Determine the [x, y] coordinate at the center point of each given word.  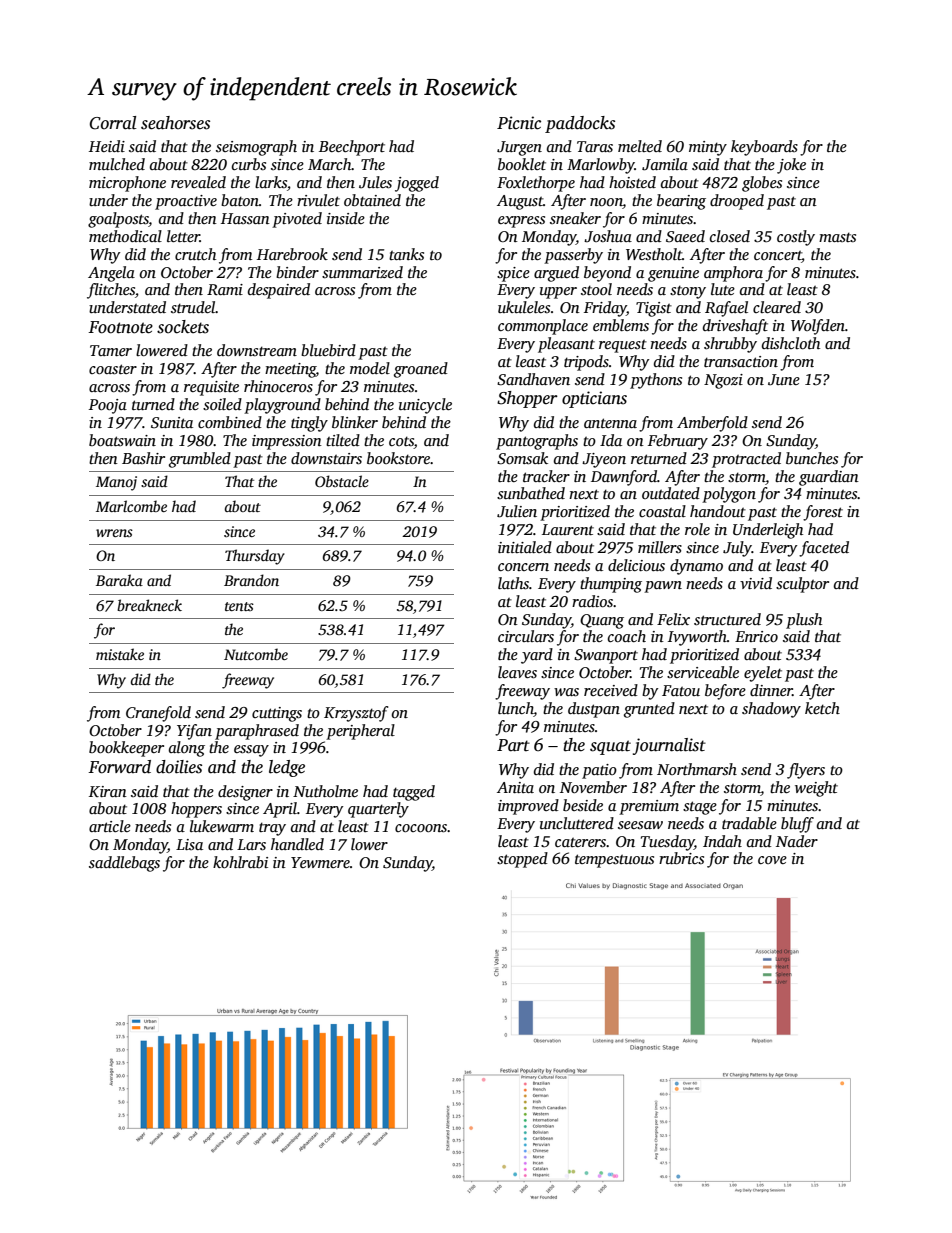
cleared [777, 307]
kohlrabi [240, 862]
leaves [517, 672]
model [370, 368]
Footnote [120, 327]
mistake [120, 654]
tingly [309, 424]
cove [772, 860]
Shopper [527, 399]
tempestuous [614, 861]
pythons [656, 381]
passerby [573, 256]
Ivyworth [697, 638]
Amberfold [712, 424]
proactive [186, 202]
